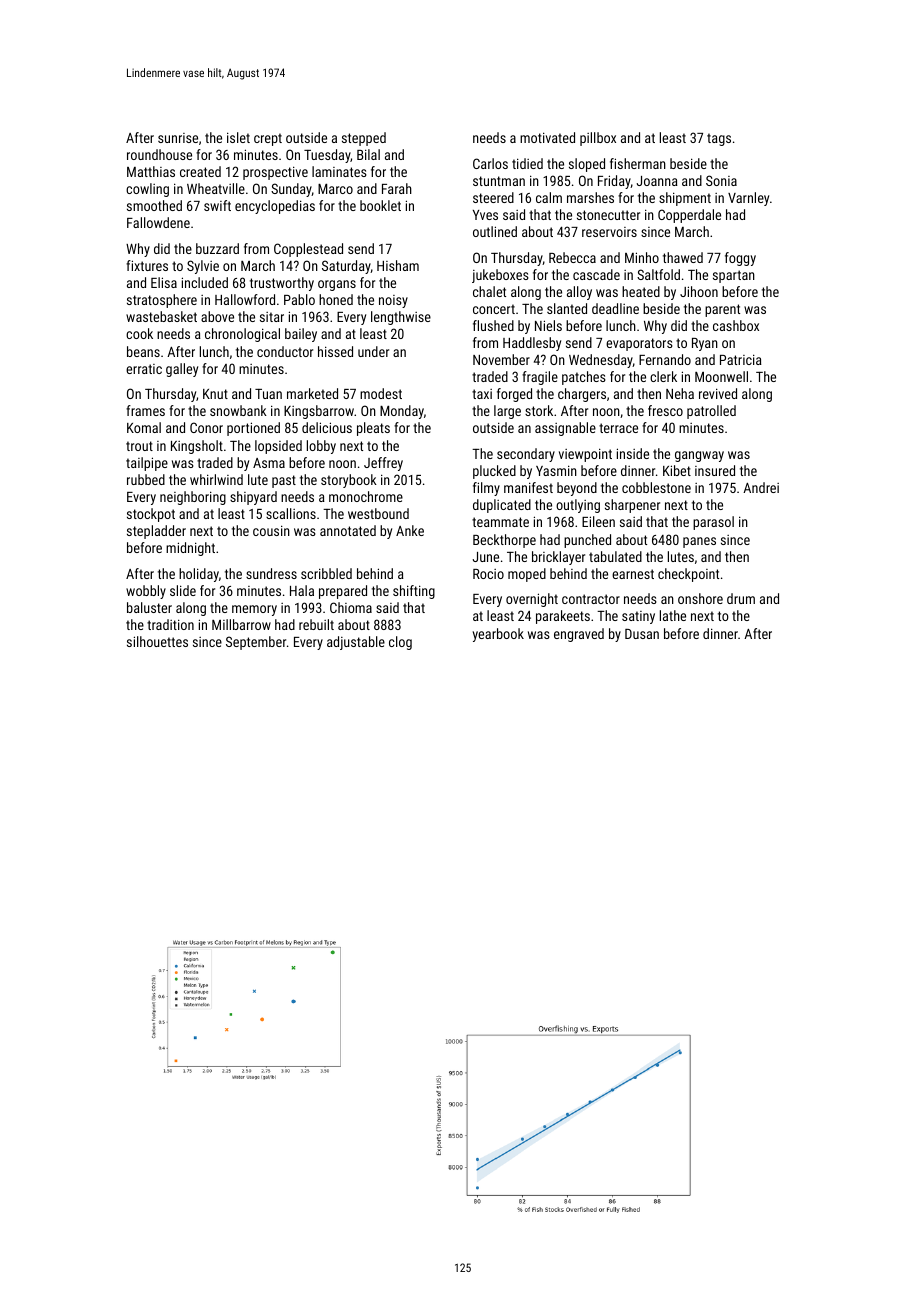 This screenshot has width=908, height=1316. What do you see at coordinates (719, 139) in the screenshot?
I see `tags` at bounding box center [719, 139].
